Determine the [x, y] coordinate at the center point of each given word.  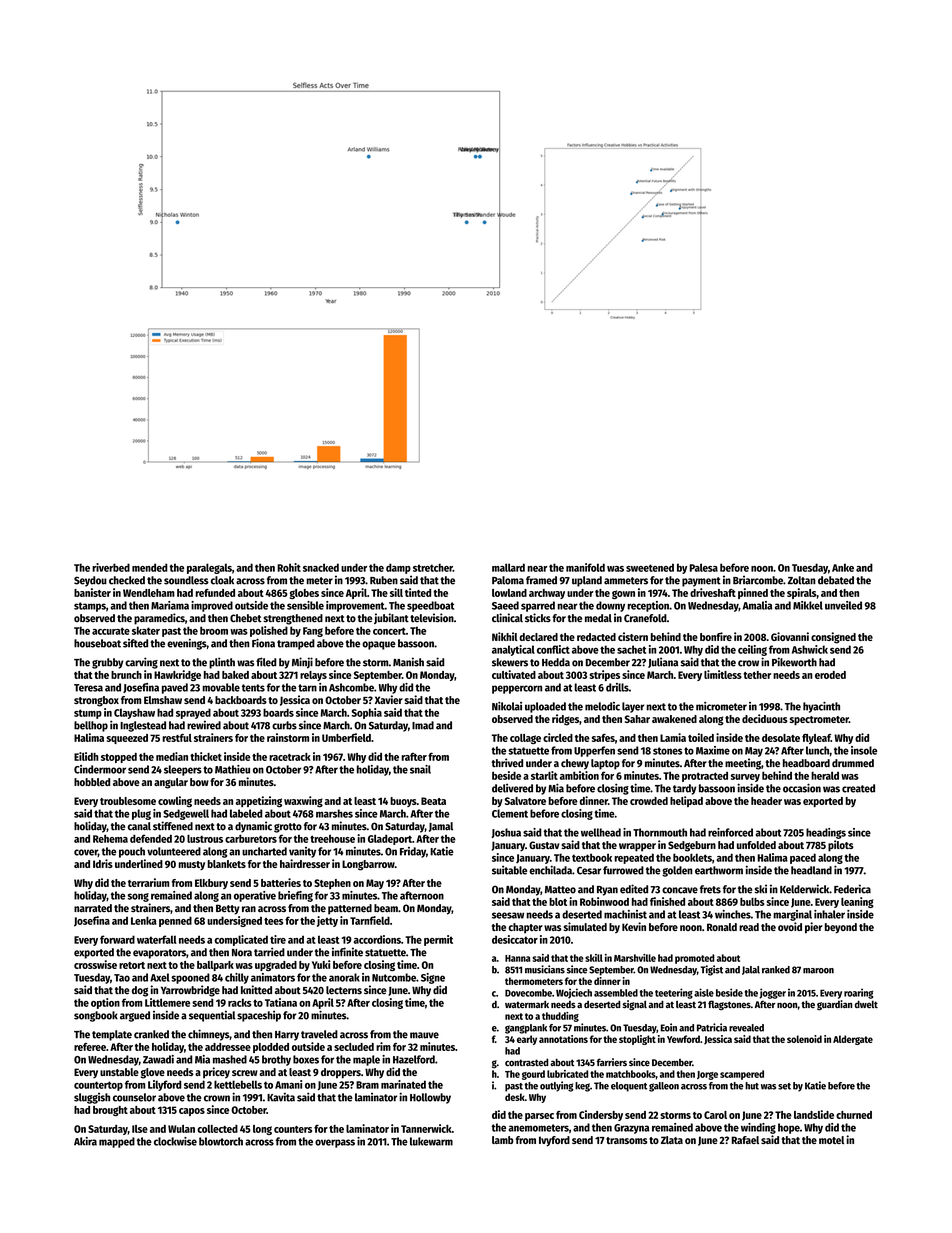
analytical [513, 650]
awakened [674, 719]
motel [831, 1140]
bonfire [716, 636]
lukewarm [431, 1141]
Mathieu [232, 769]
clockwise [175, 1141]
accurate [111, 631]
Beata [433, 801]
